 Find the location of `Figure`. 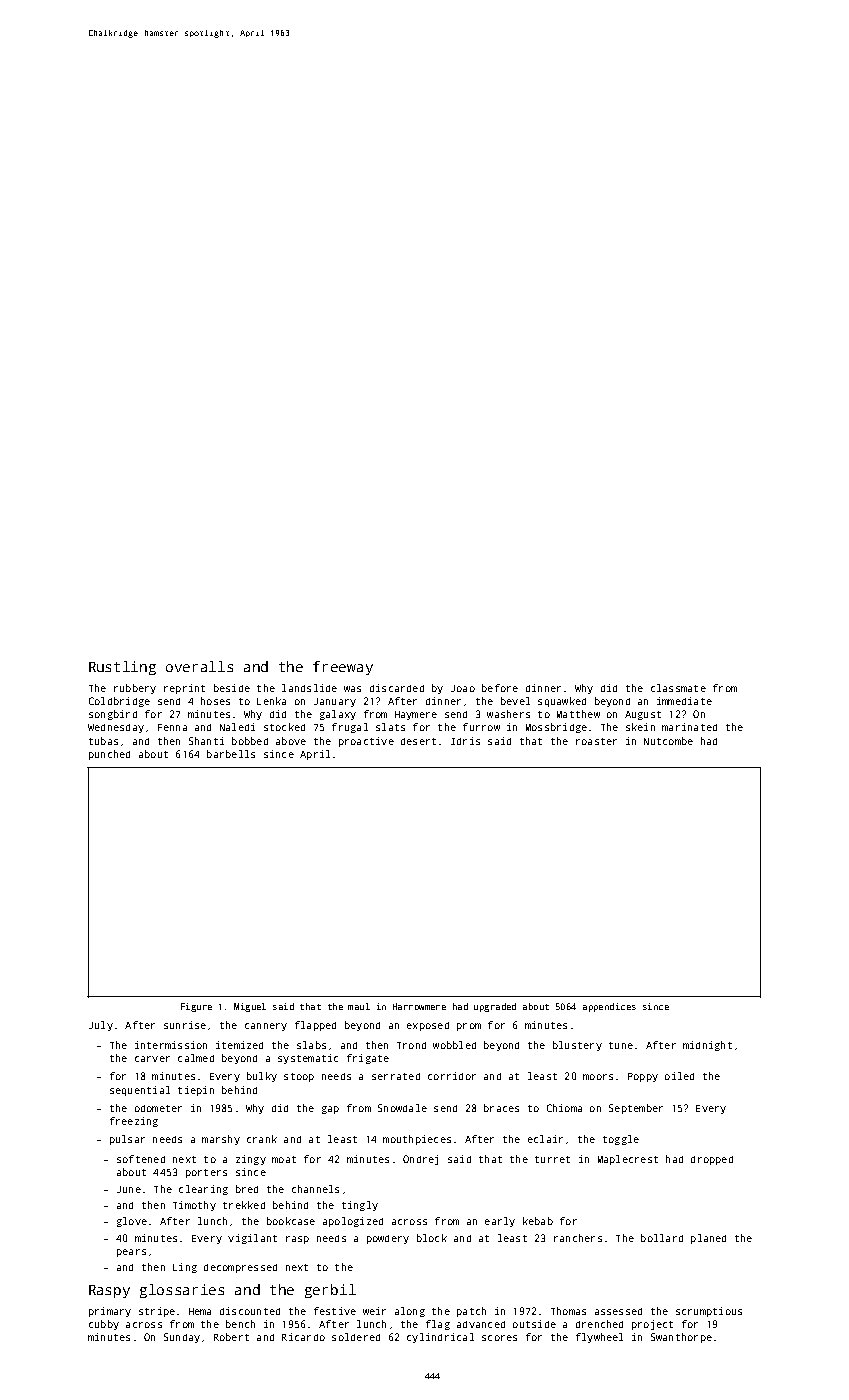

Figure is located at coordinates (196, 1007).
